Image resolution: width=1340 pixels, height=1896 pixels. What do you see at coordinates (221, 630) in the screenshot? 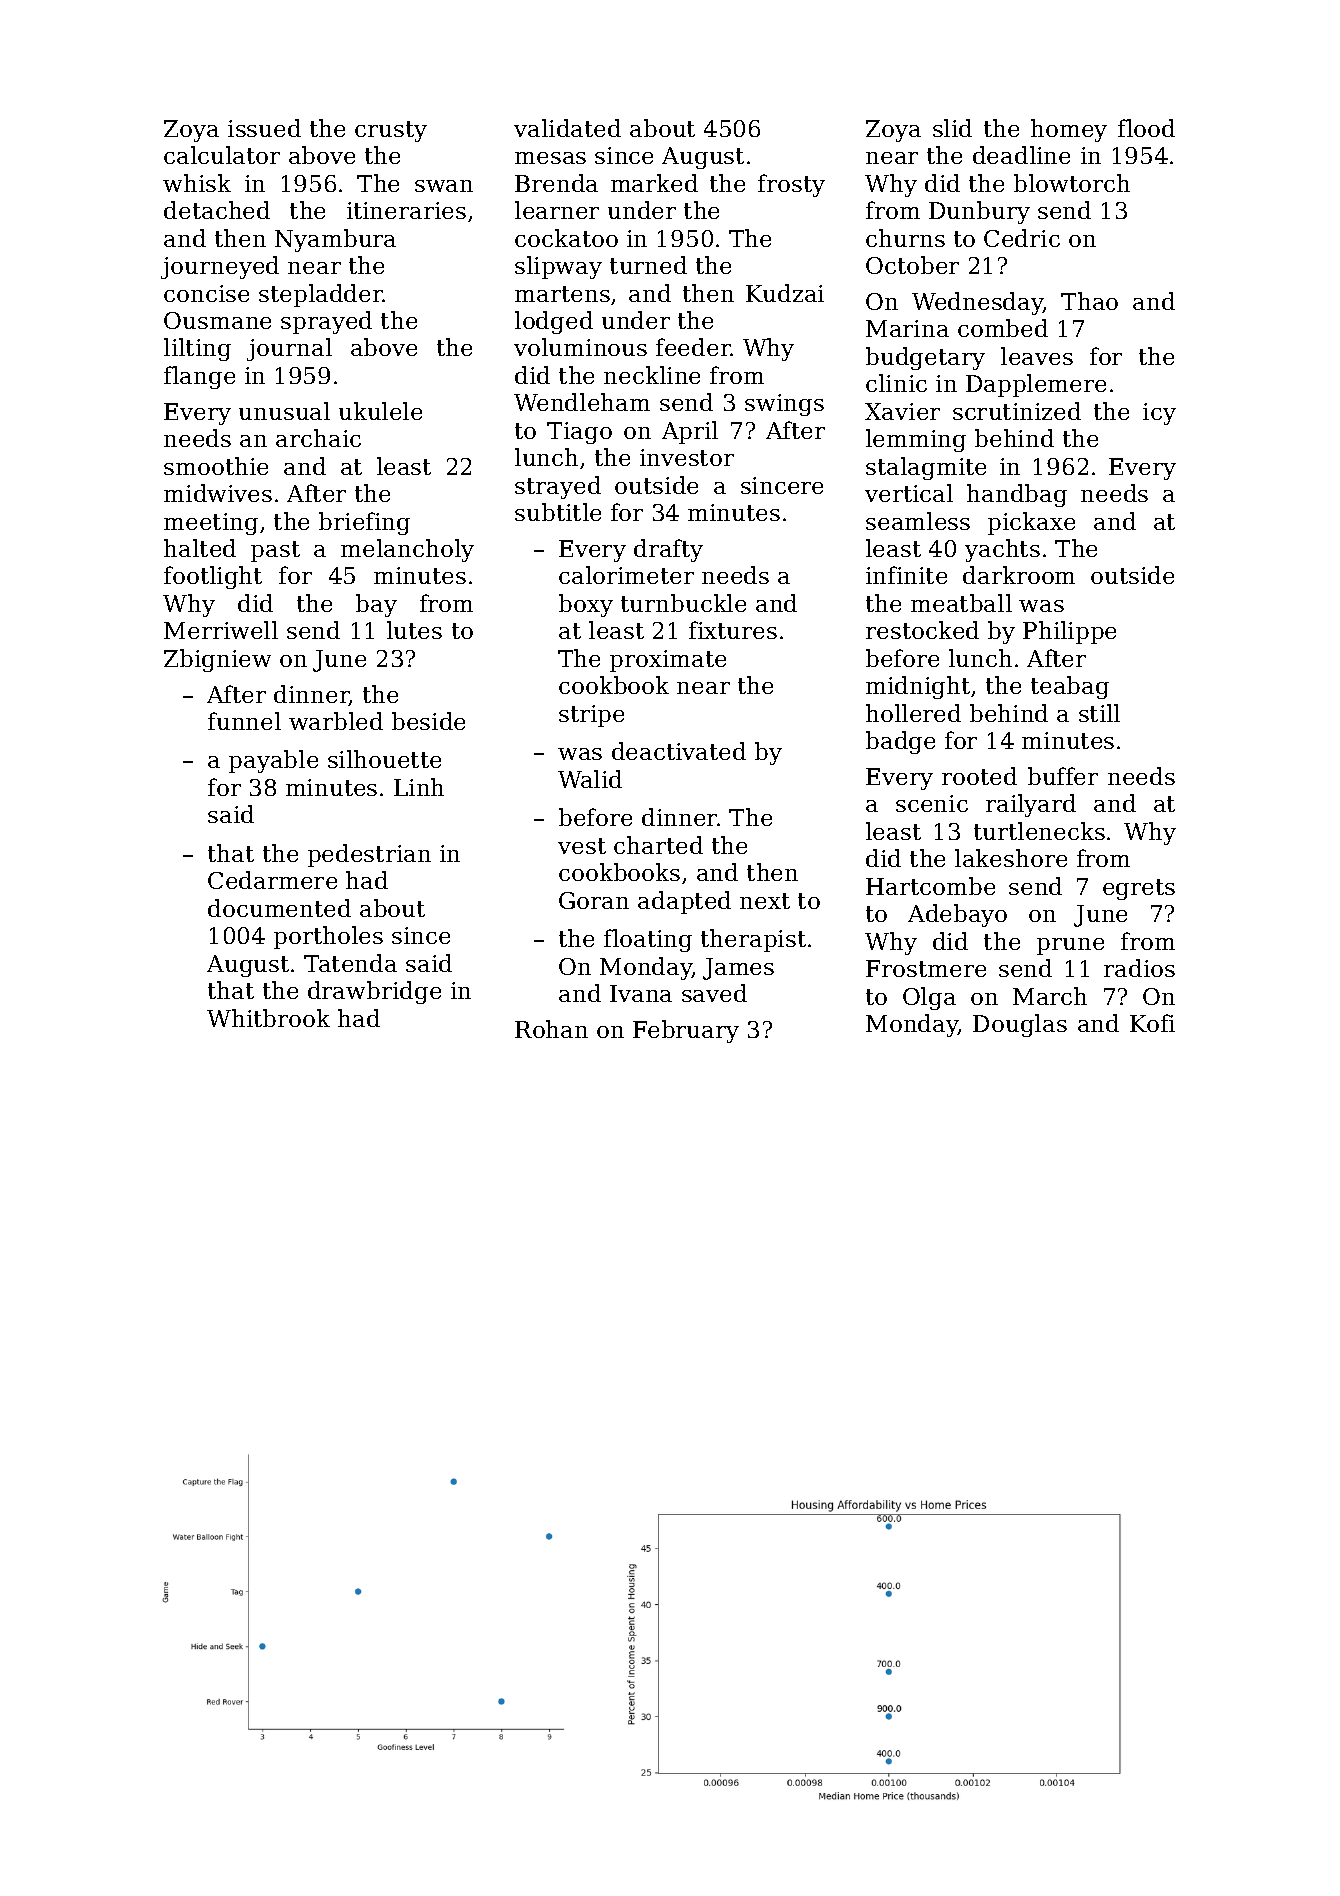
I see `Merriwell` at bounding box center [221, 630].
